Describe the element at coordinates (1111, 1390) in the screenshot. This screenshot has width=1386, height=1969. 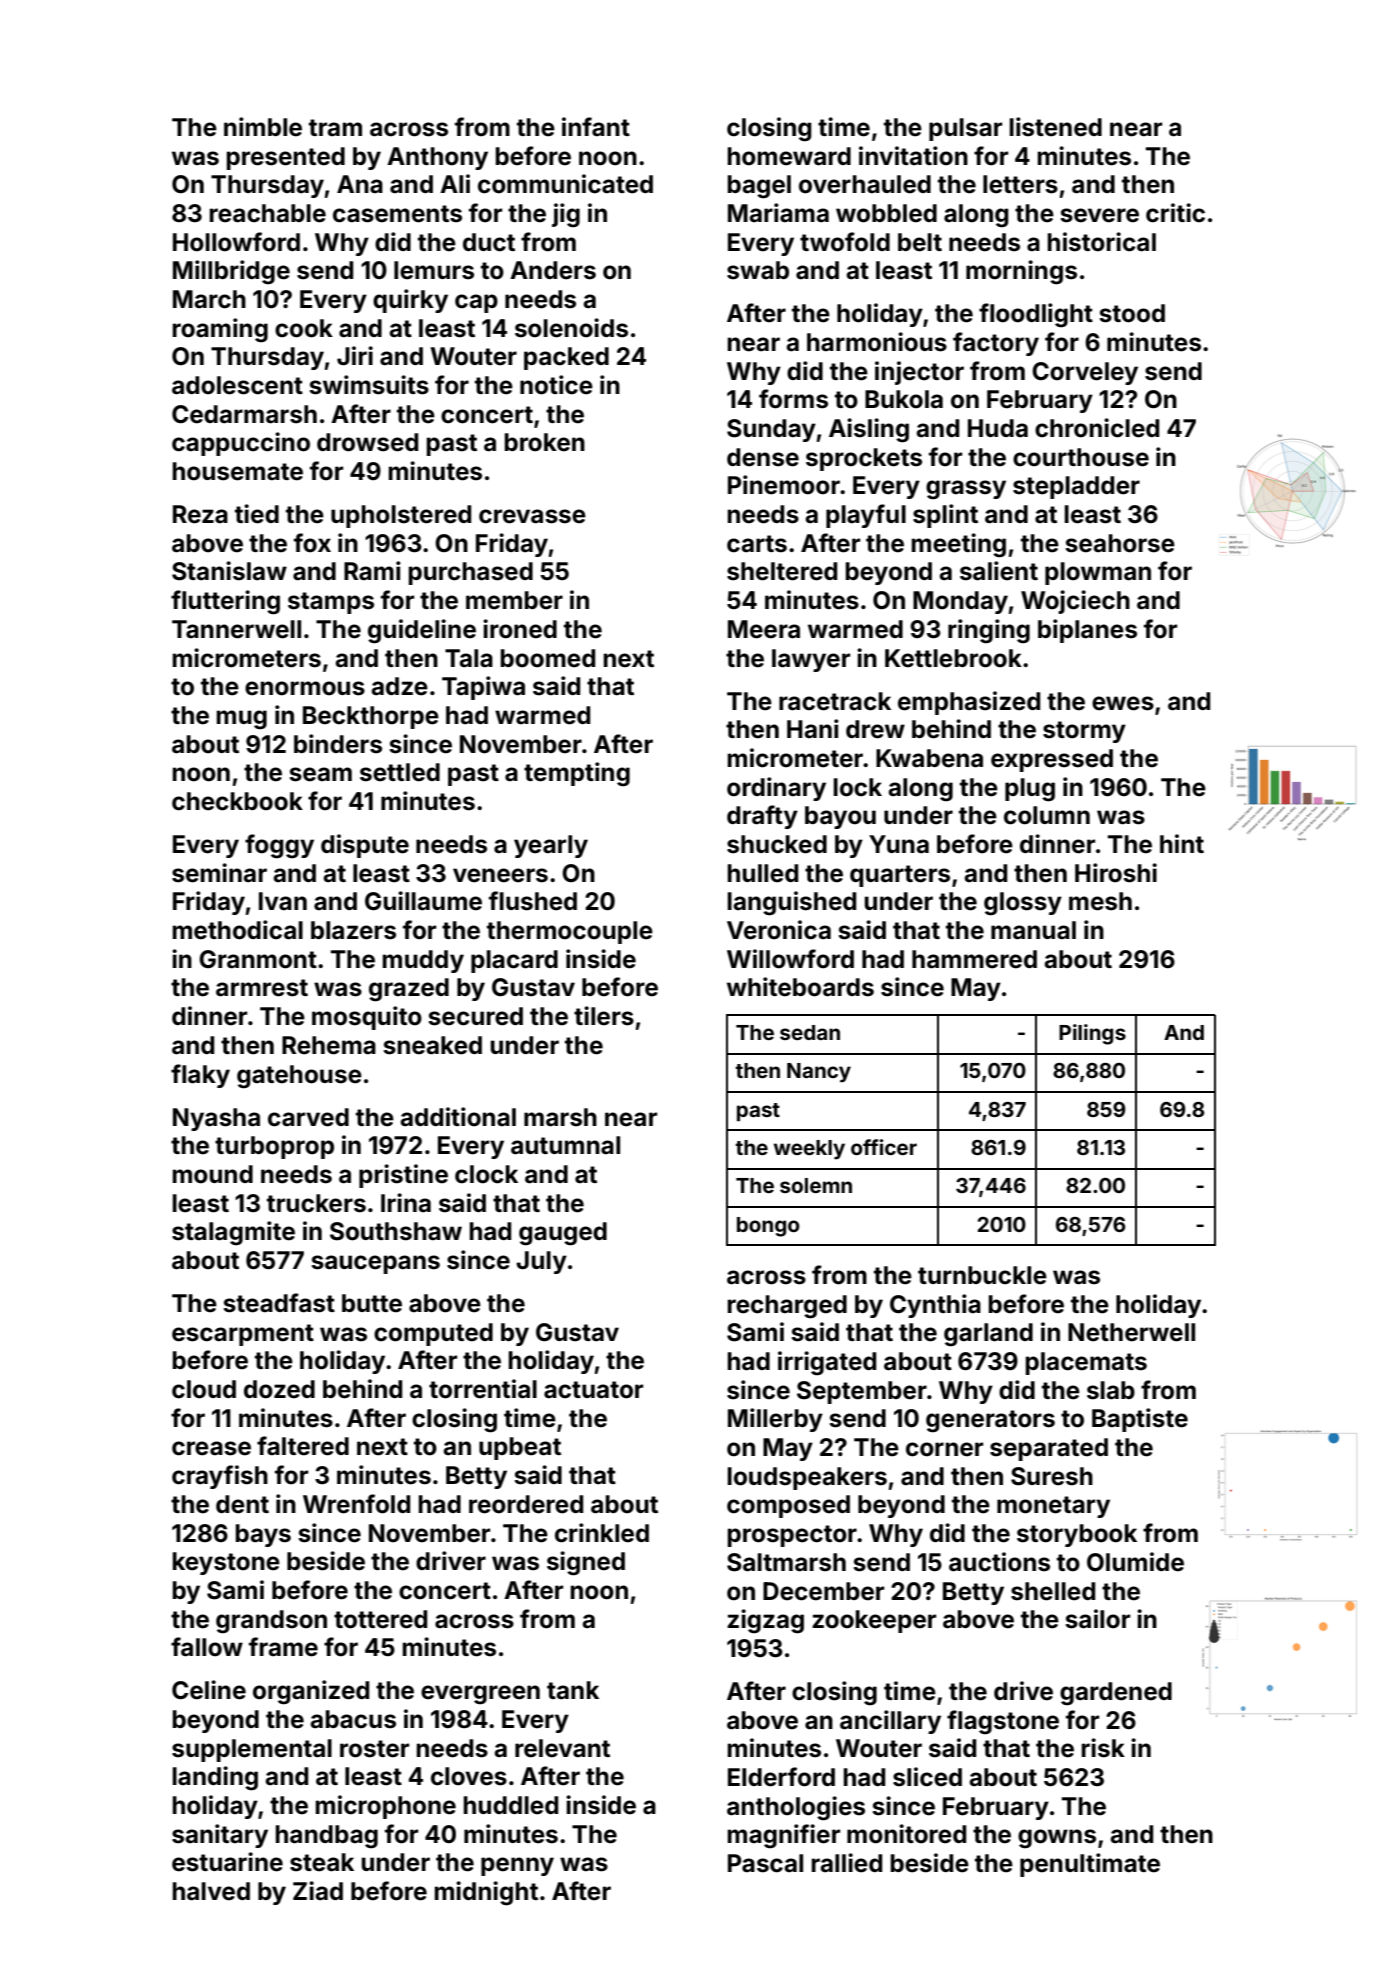
I see `slab` at that location.
